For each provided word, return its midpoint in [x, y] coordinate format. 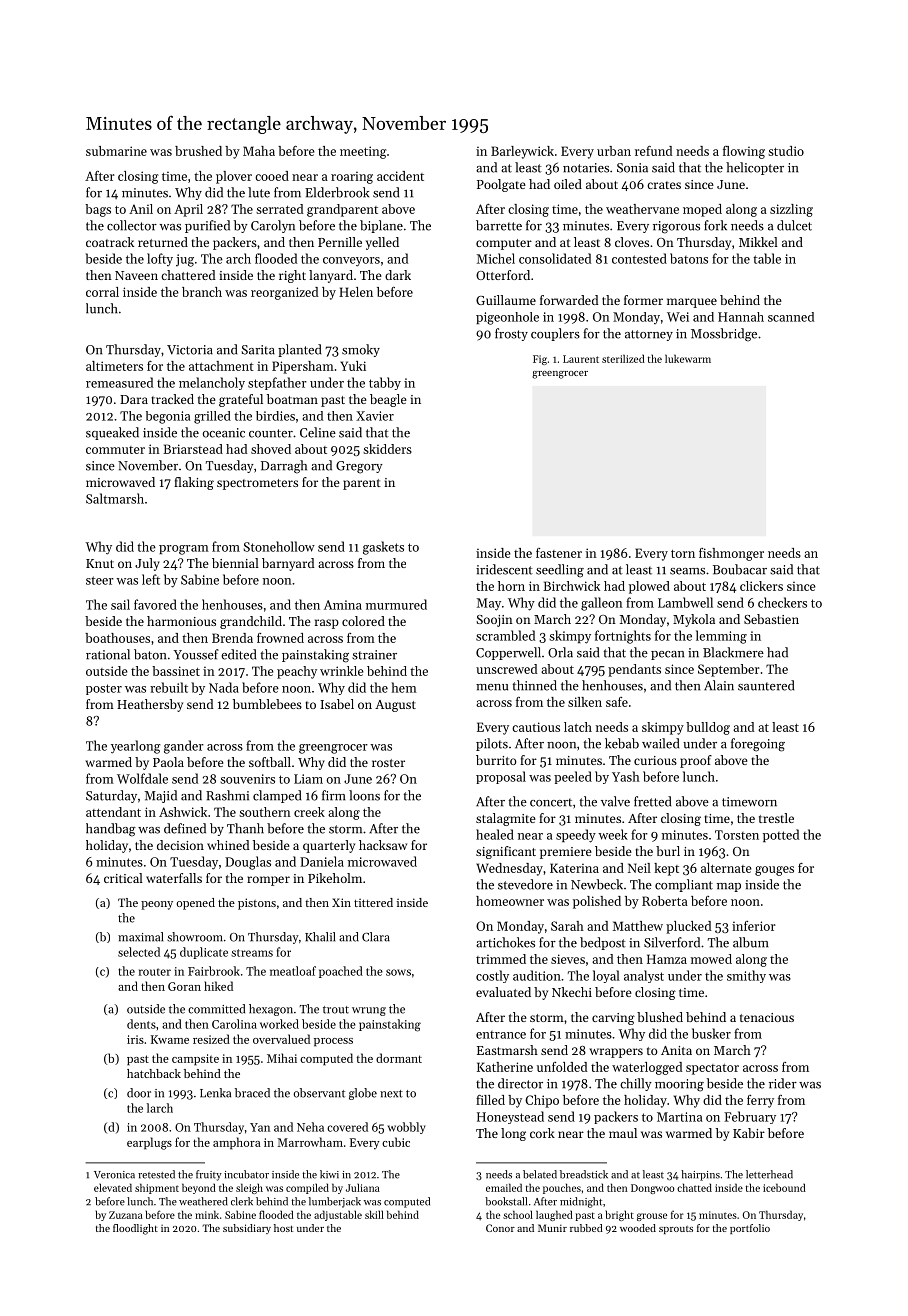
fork [715, 225]
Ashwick [183, 812]
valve [615, 801]
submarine [116, 151]
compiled [307, 1188]
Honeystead [510, 1117]
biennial [235, 563]
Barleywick [522, 152]
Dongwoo [653, 1189]
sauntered [766, 685]
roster [388, 763]
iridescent [504, 569]
